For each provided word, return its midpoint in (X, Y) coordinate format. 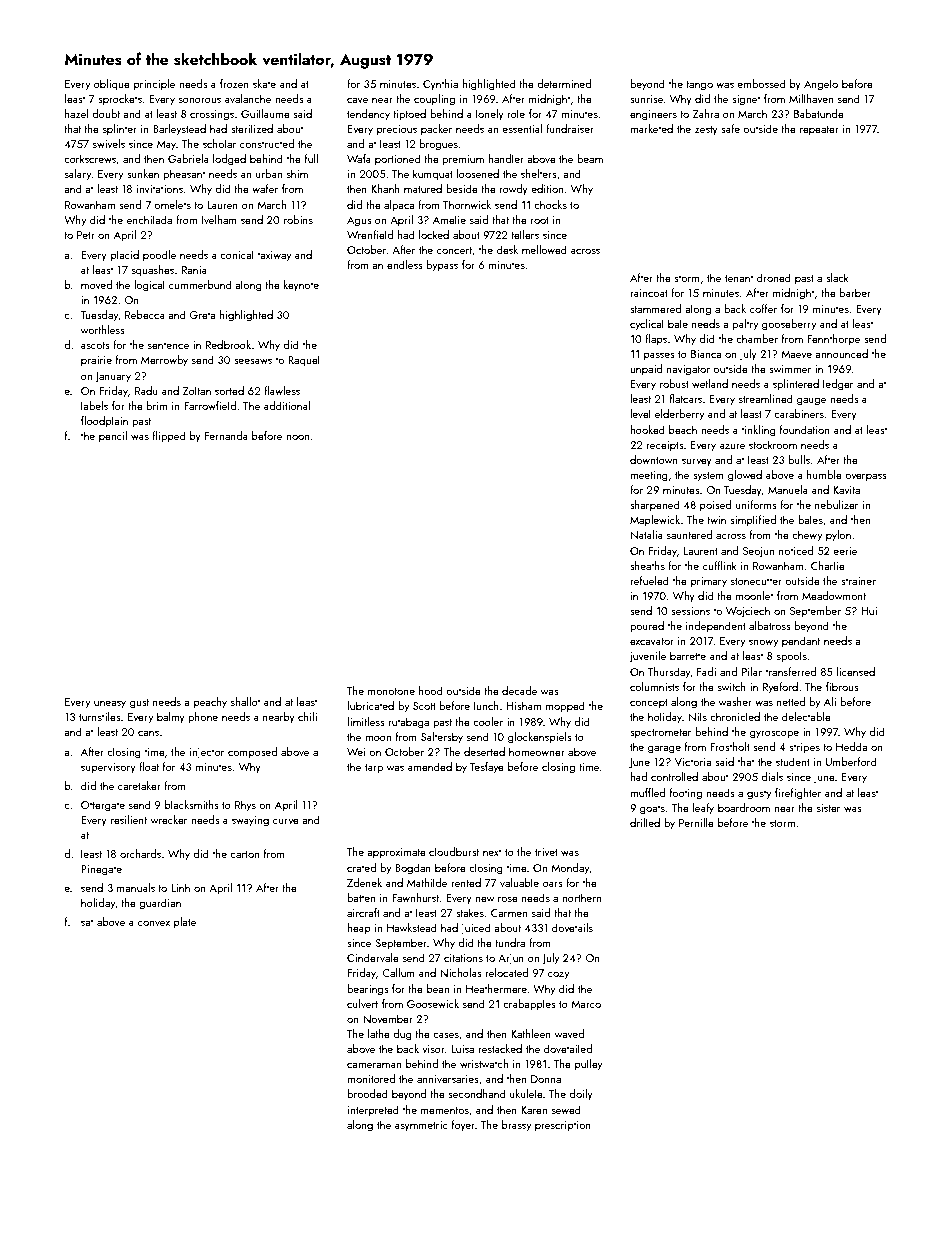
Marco (586, 1004)
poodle (159, 255)
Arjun (511, 959)
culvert (362, 1003)
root (539, 220)
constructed (267, 143)
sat (87, 922)
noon (298, 437)
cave (357, 100)
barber (855, 292)
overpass (866, 477)
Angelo (821, 85)
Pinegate (101, 870)
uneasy (110, 704)
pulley (588, 1065)
